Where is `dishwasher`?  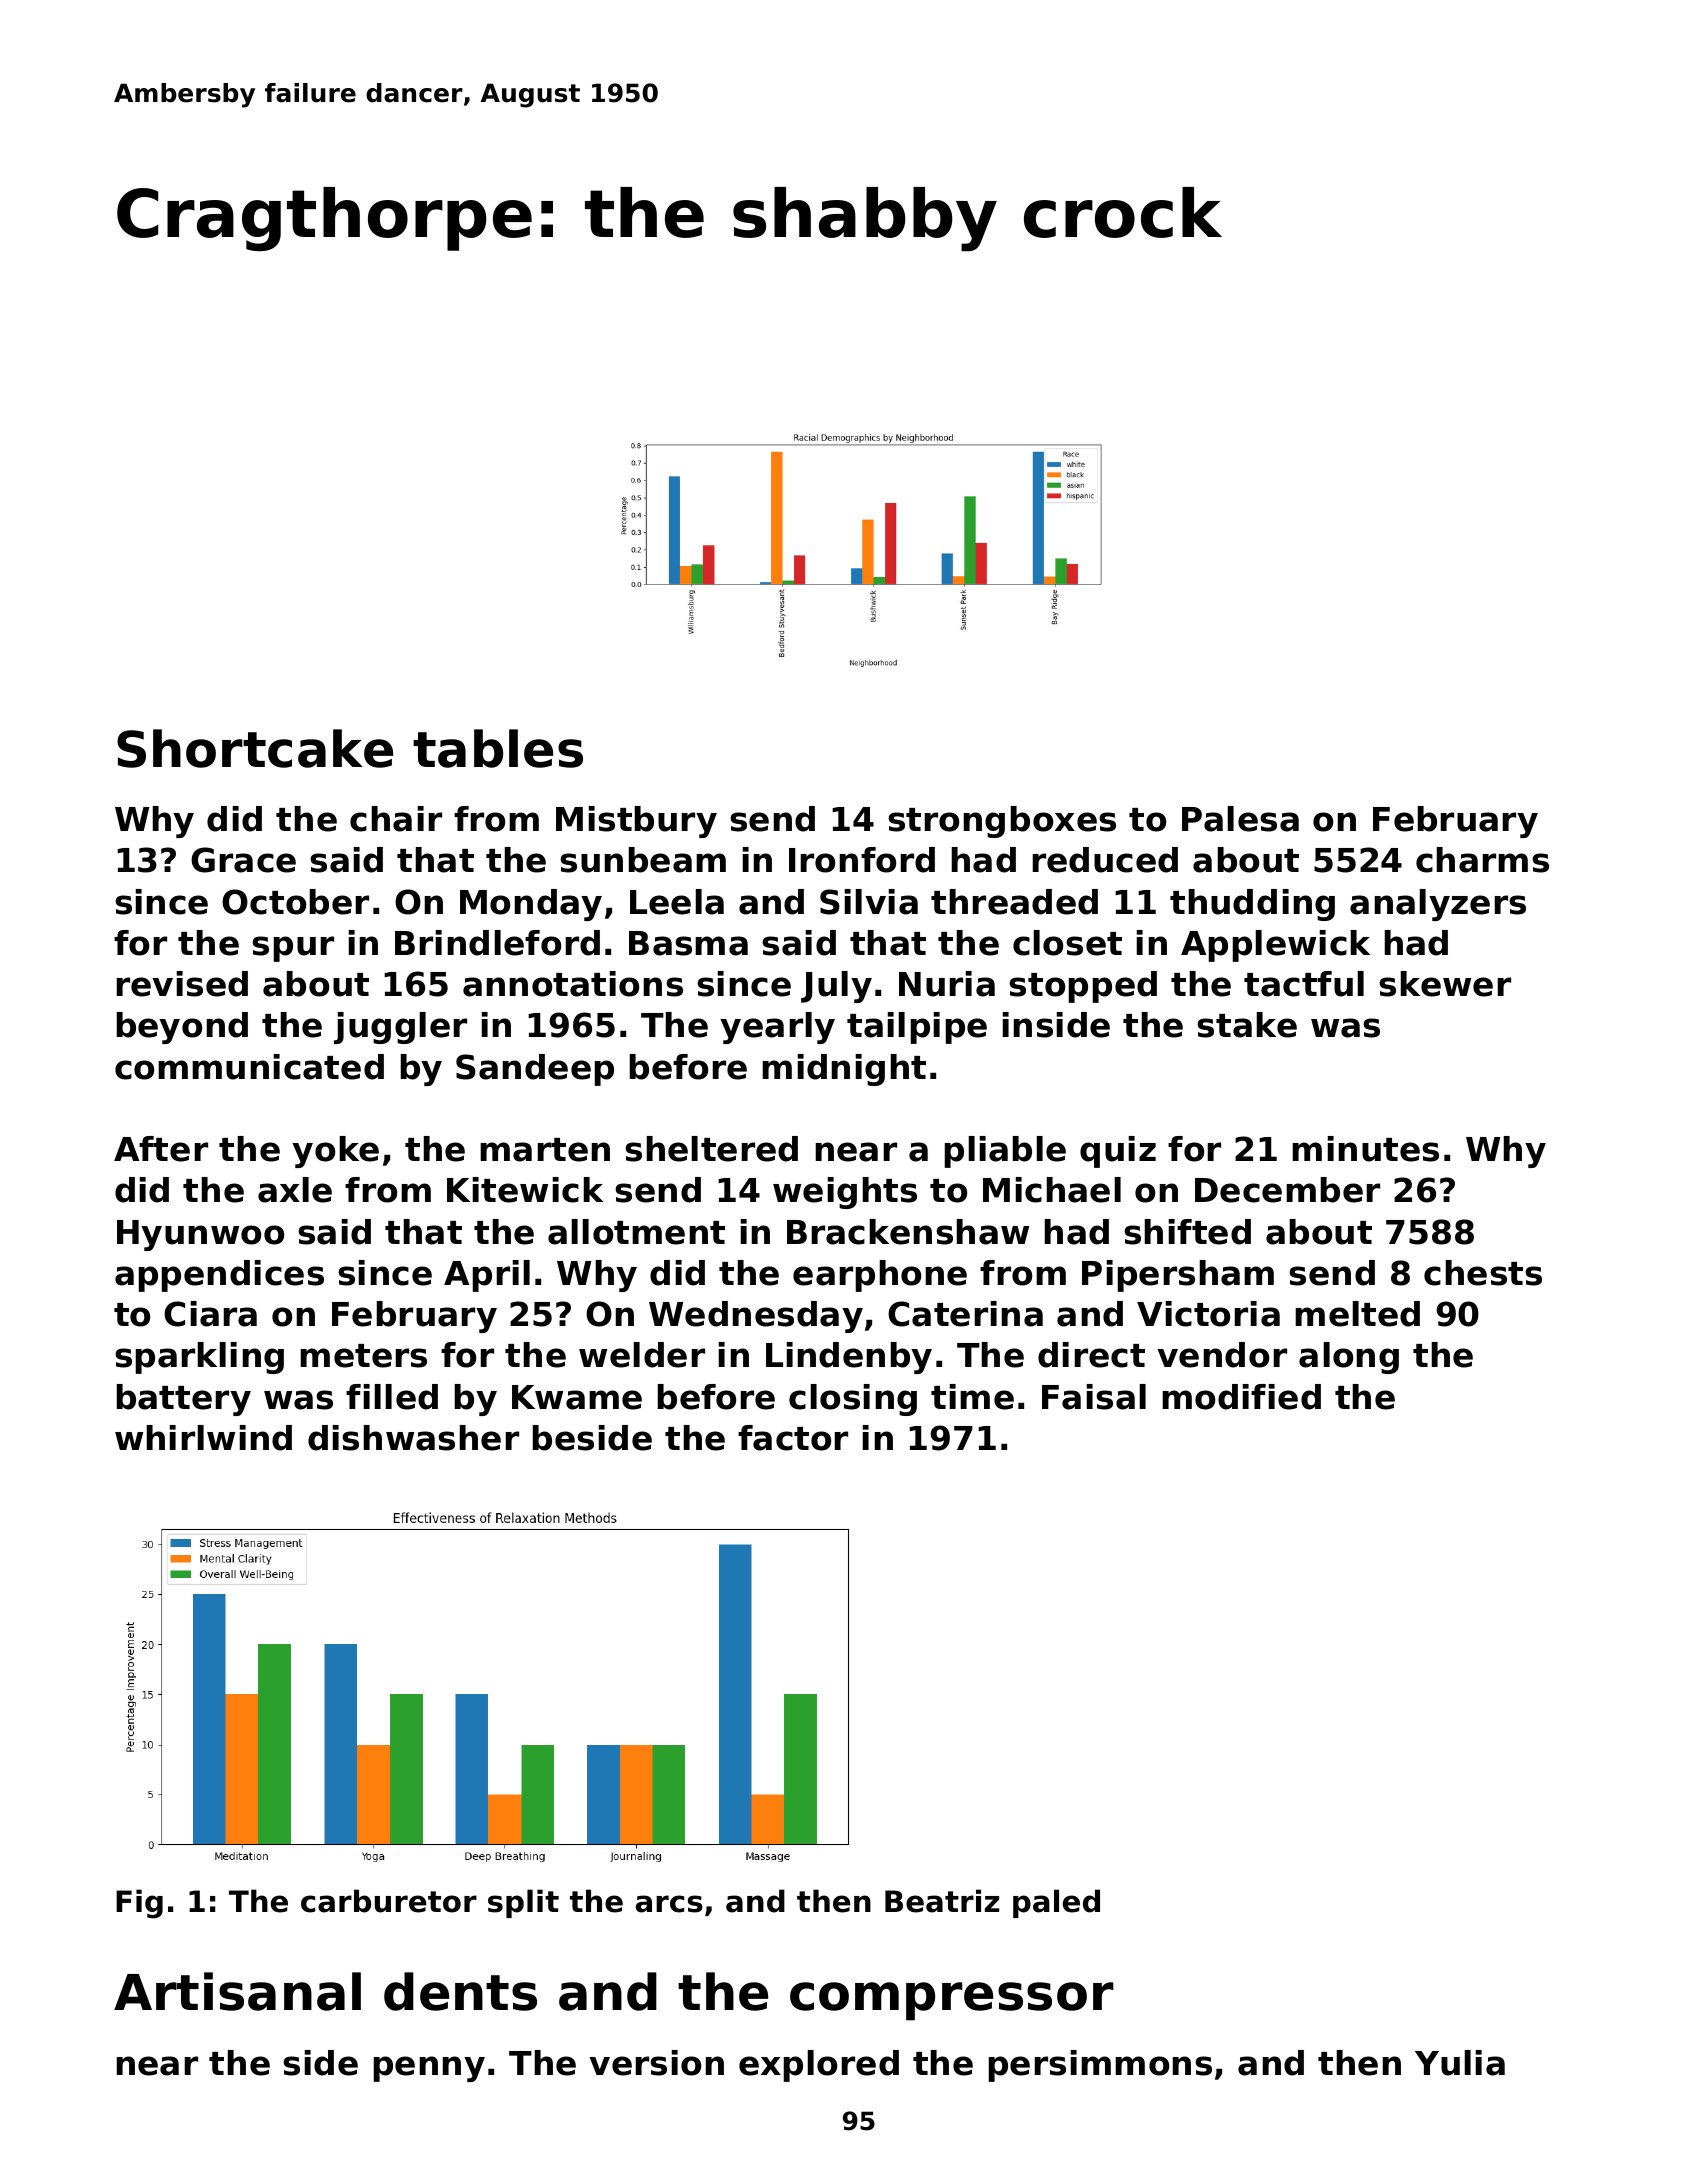
dishwasher is located at coordinates (413, 1438).
